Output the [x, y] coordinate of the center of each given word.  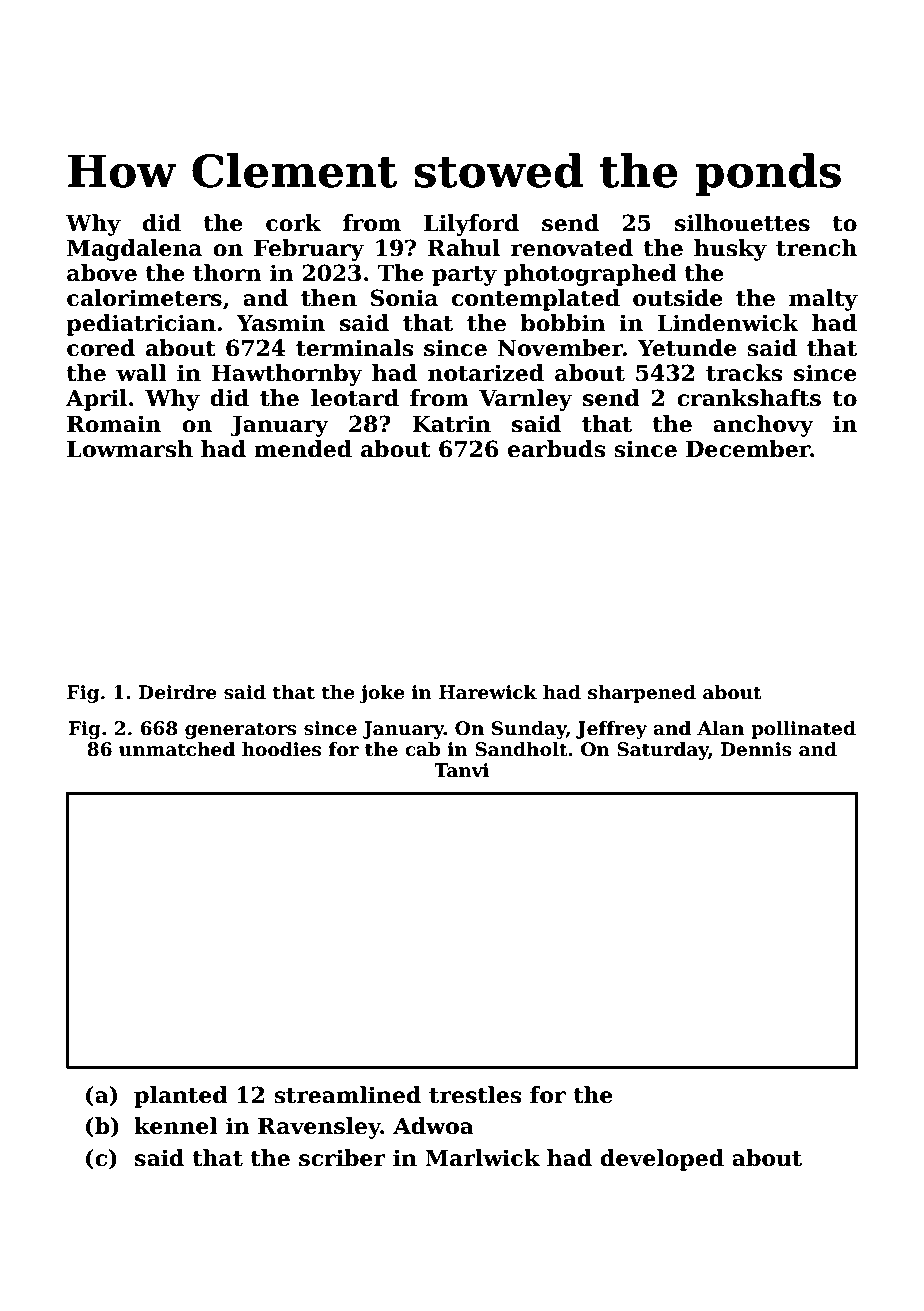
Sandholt [521, 749]
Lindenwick [728, 323]
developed [662, 1160]
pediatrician [141, 325]
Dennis [756, 749]
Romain [114, 424]
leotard [355, 398]
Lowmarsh [130, 449]
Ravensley [319, 1128]
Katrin [451, 424]
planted [181, 1097]
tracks [744, 373]
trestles [475, 1095]
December [748, 449]
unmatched [177, 749]
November [560, 348]
